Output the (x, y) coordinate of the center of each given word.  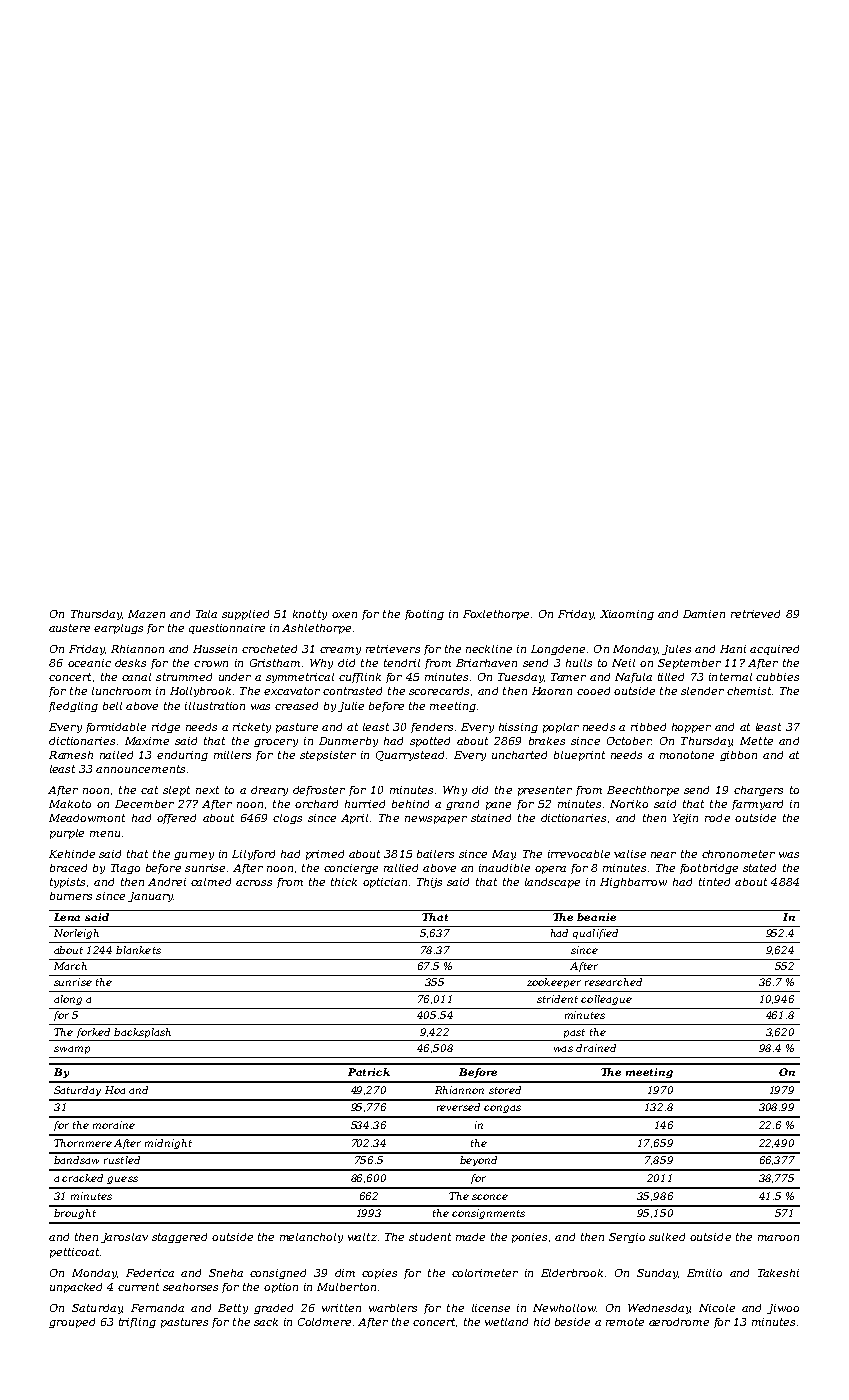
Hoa (115, 1090)
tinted (714, 882)
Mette (756, 741)
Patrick (369, 1072)
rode (717, 818)
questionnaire (227, 629)
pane (498, 806)
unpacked (76, 1288)
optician (385, 883)
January (150, 897)
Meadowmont (87, 818)
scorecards (439, 691)
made (470, 1237)
